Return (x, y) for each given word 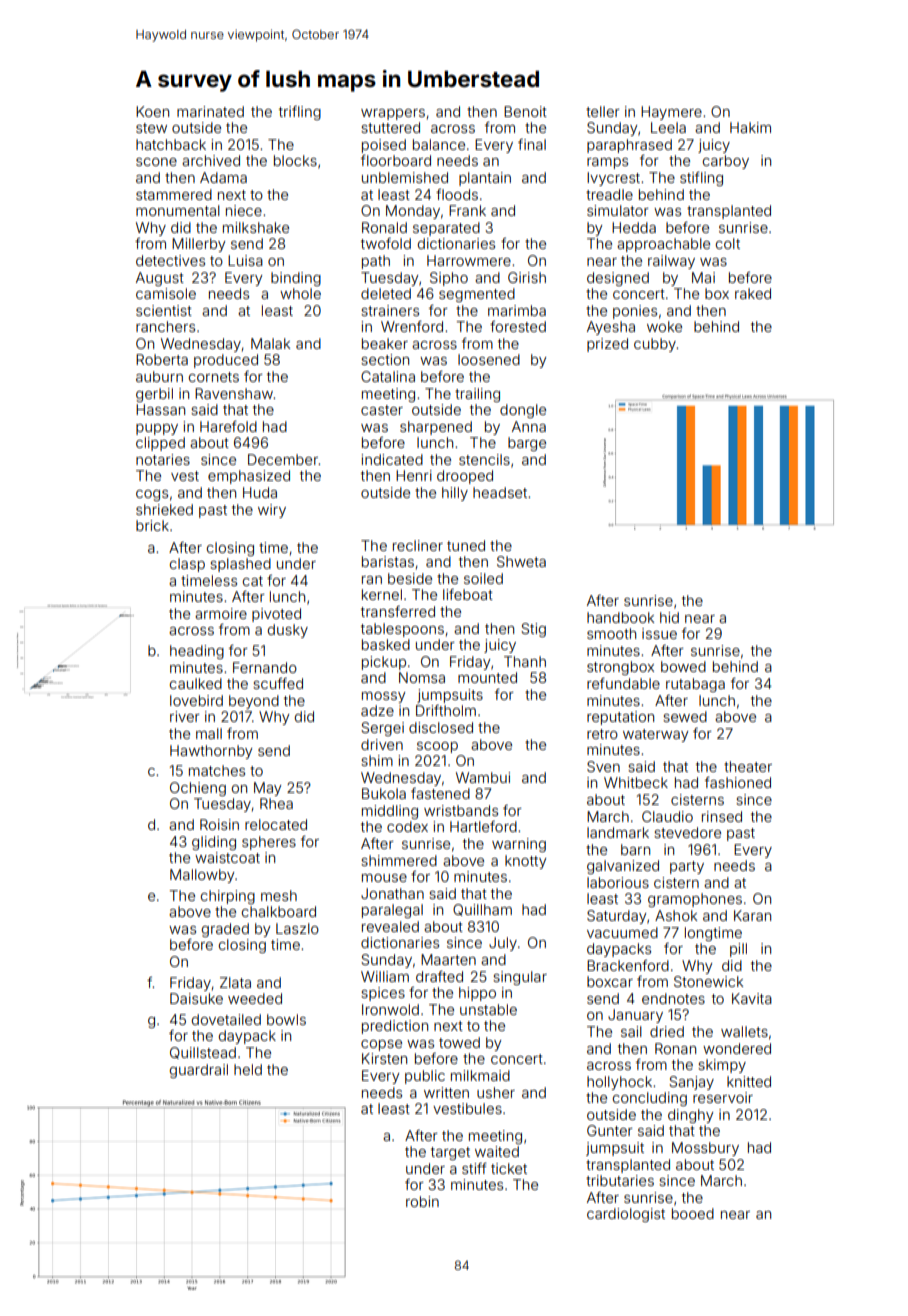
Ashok (676, 915)
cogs (152, 495)
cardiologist (626, 1215)
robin (422, 1201)
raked (753, 293)
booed (693, 1213)
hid (669, 617)
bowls (286, 1019)
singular (520, 978)
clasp (187, 565)
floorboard (396, 160)
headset (500, 492)
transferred (398, 611)
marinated (210, 111)
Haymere (671, 113)
